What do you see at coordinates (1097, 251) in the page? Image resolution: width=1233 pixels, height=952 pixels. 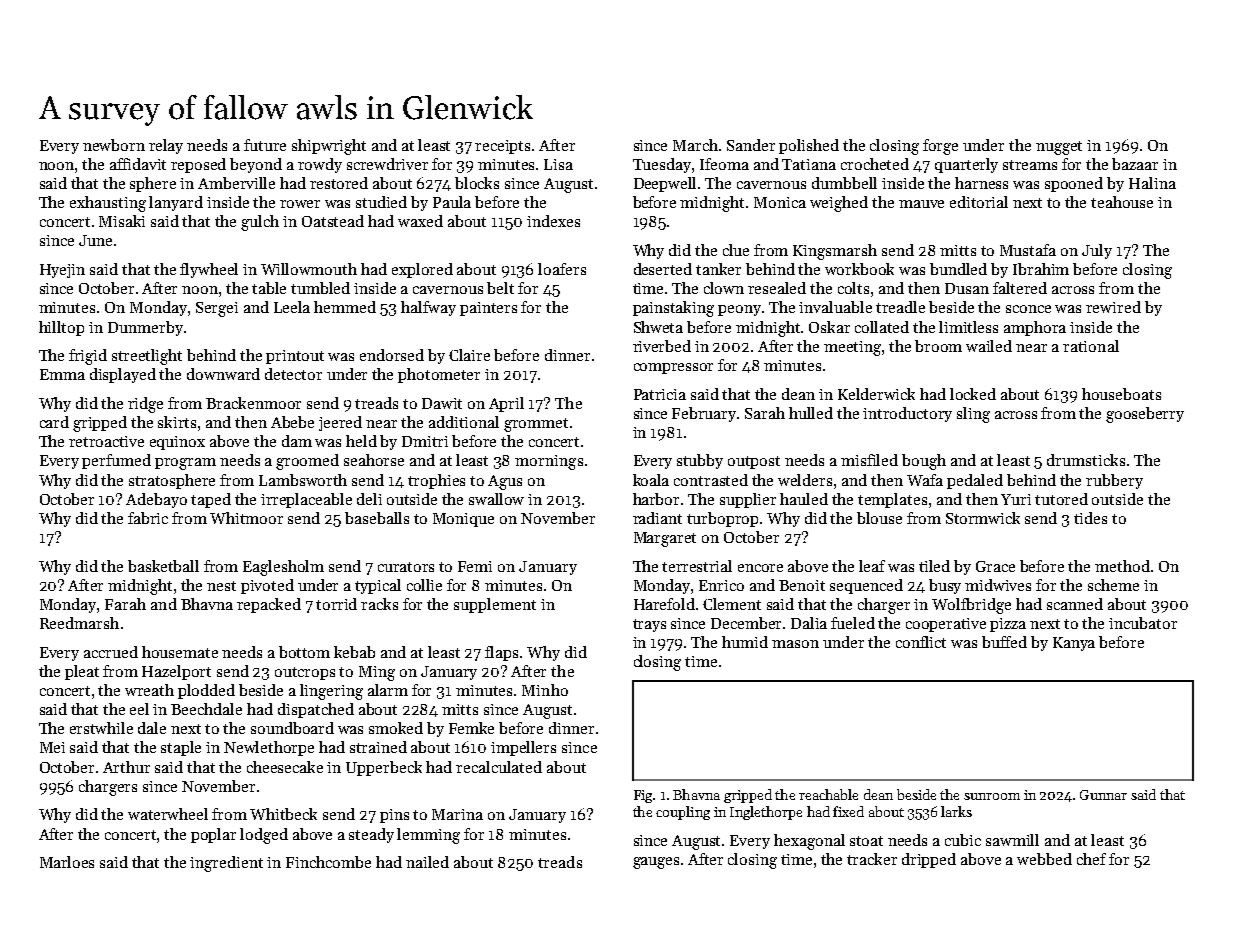 I see `July` at bounding box center [1097, 251].
